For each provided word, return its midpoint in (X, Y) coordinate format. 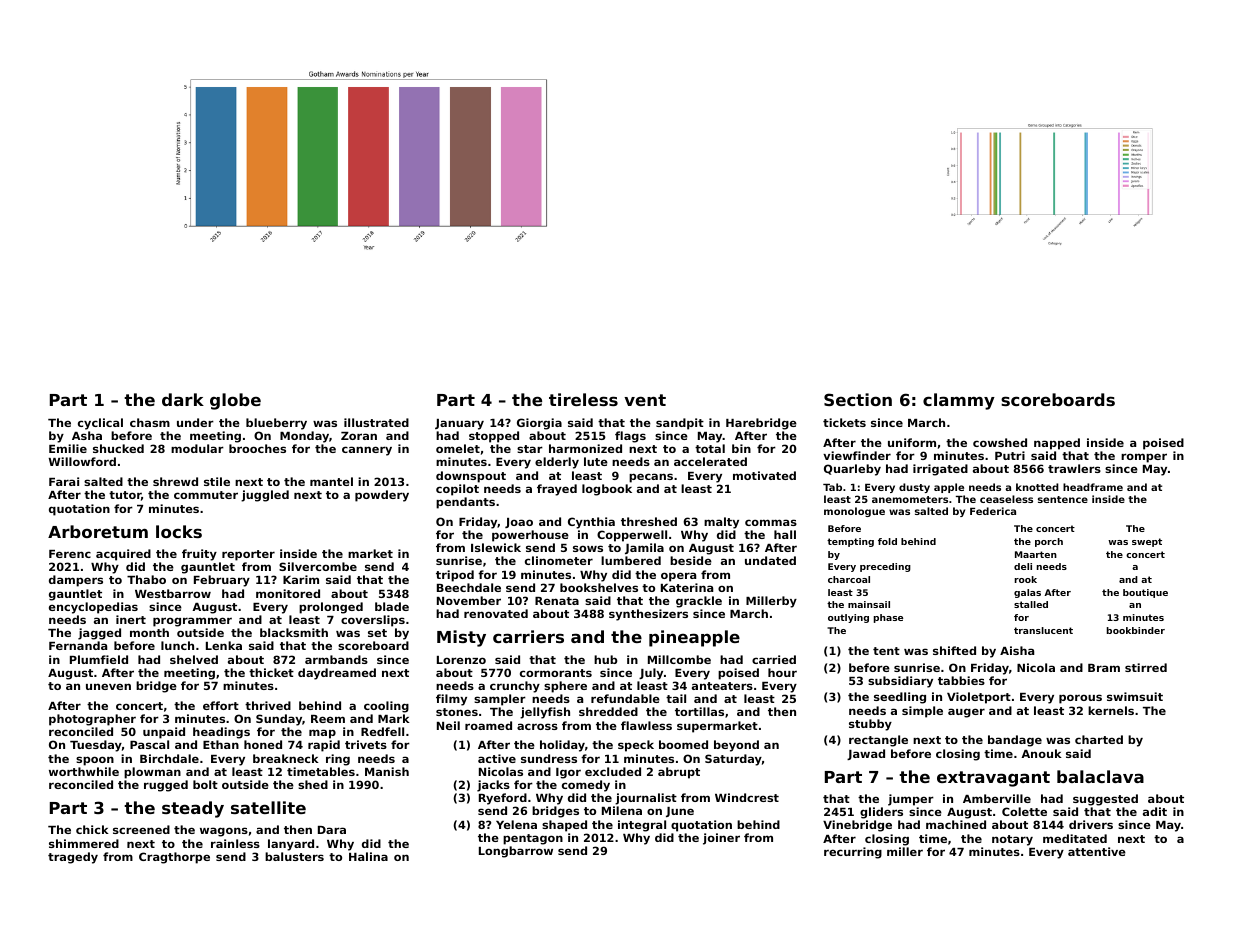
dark (183, 399)
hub (606, 659)
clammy (959, 401)
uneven (108, 686)
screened (141, 829)
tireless (583, 399)
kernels (1111, 710)
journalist (646, 799)
